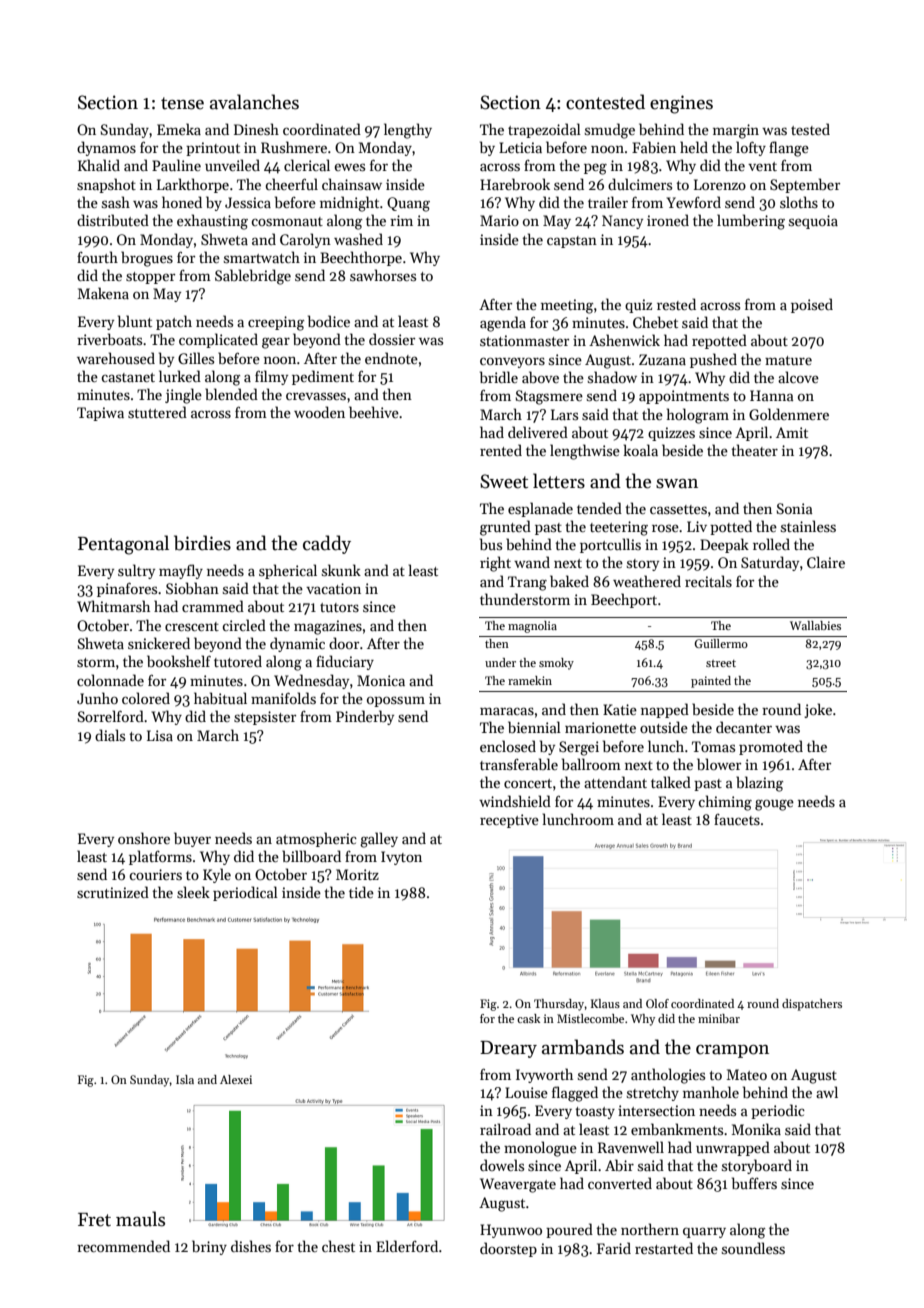  I want to click on recommended, so click(123, 1246).
